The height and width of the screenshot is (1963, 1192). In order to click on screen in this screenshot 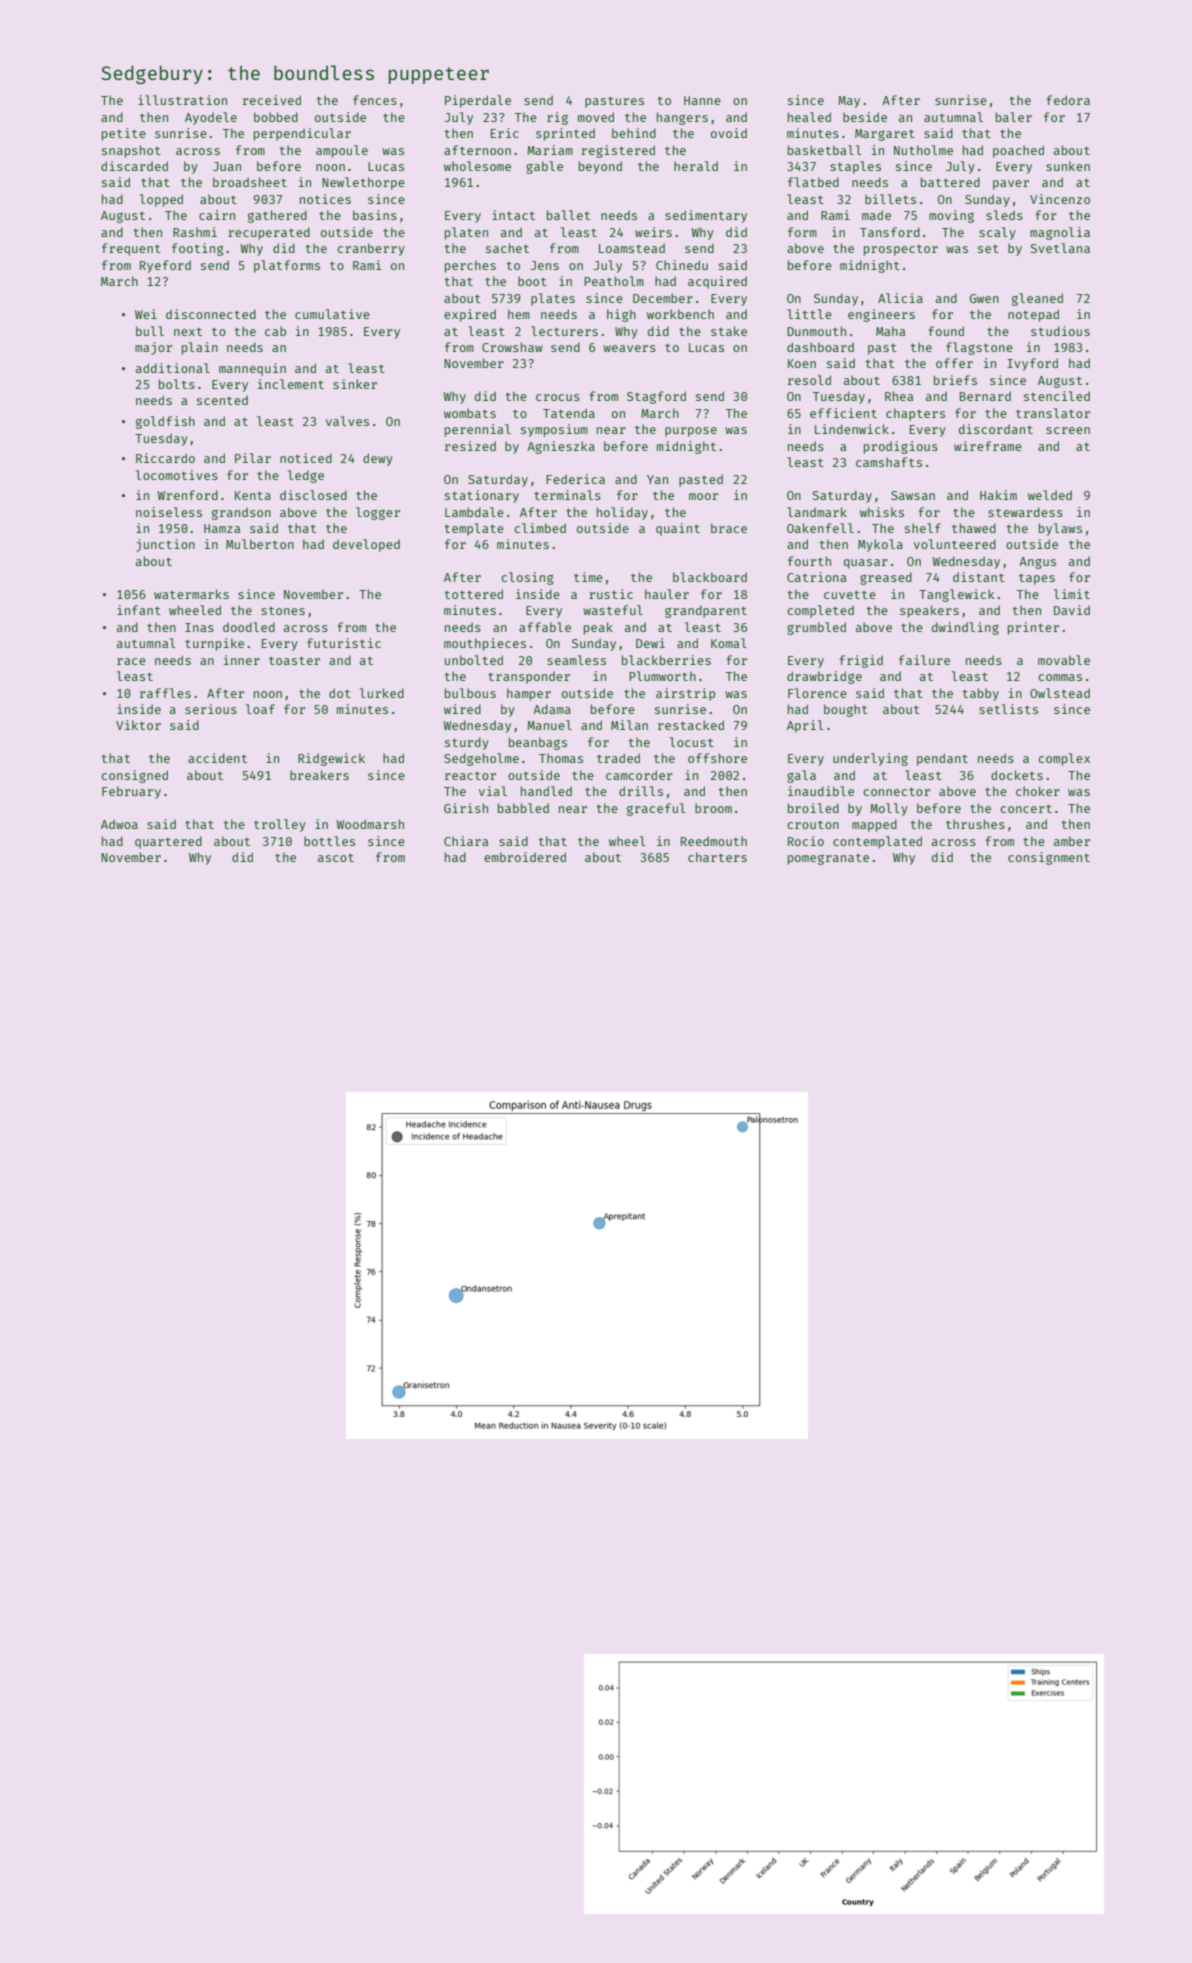, I will do `click(1068, 430)`.
